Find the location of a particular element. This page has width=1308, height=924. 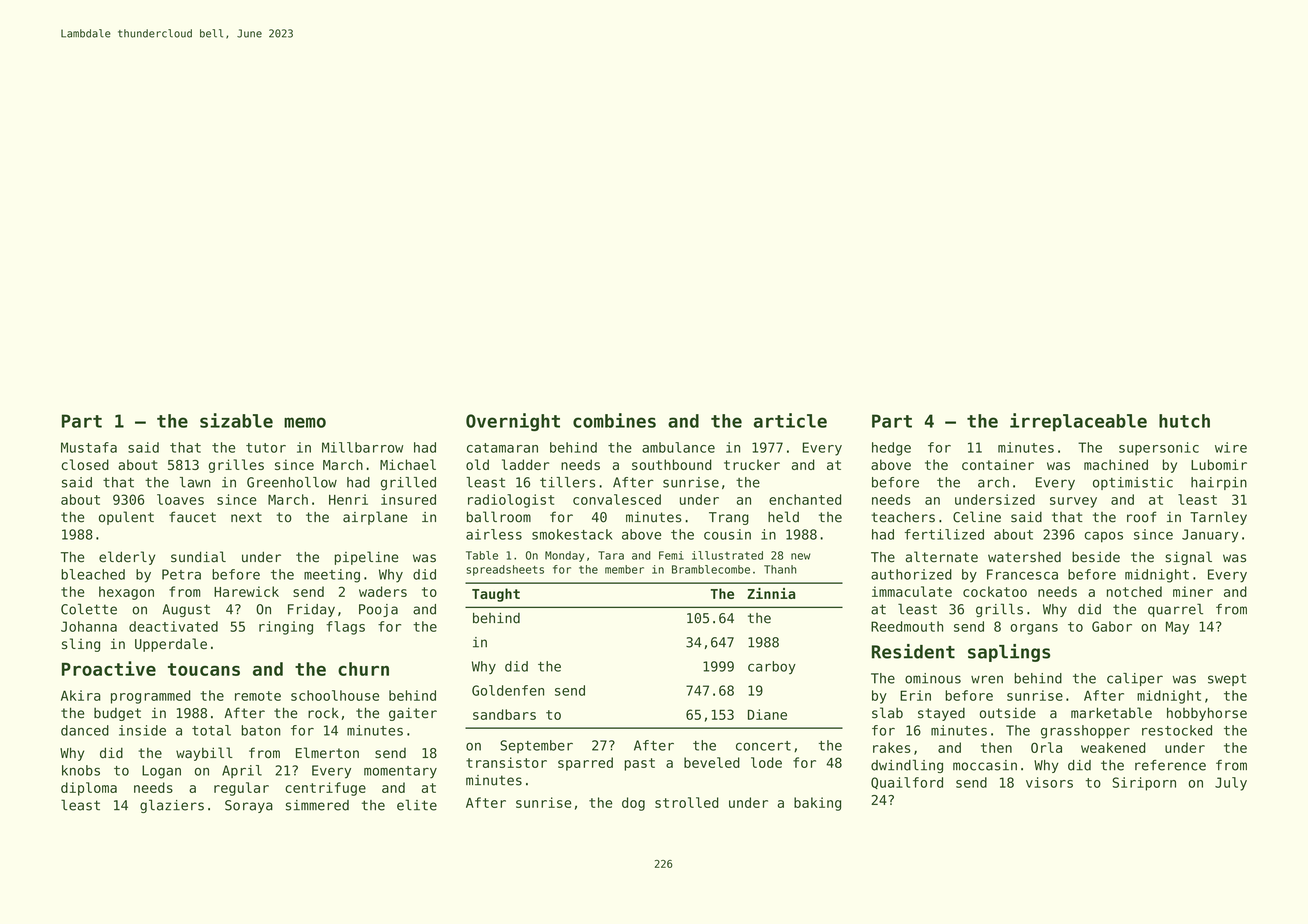

Overnight is located at coordinates (513, 422).
